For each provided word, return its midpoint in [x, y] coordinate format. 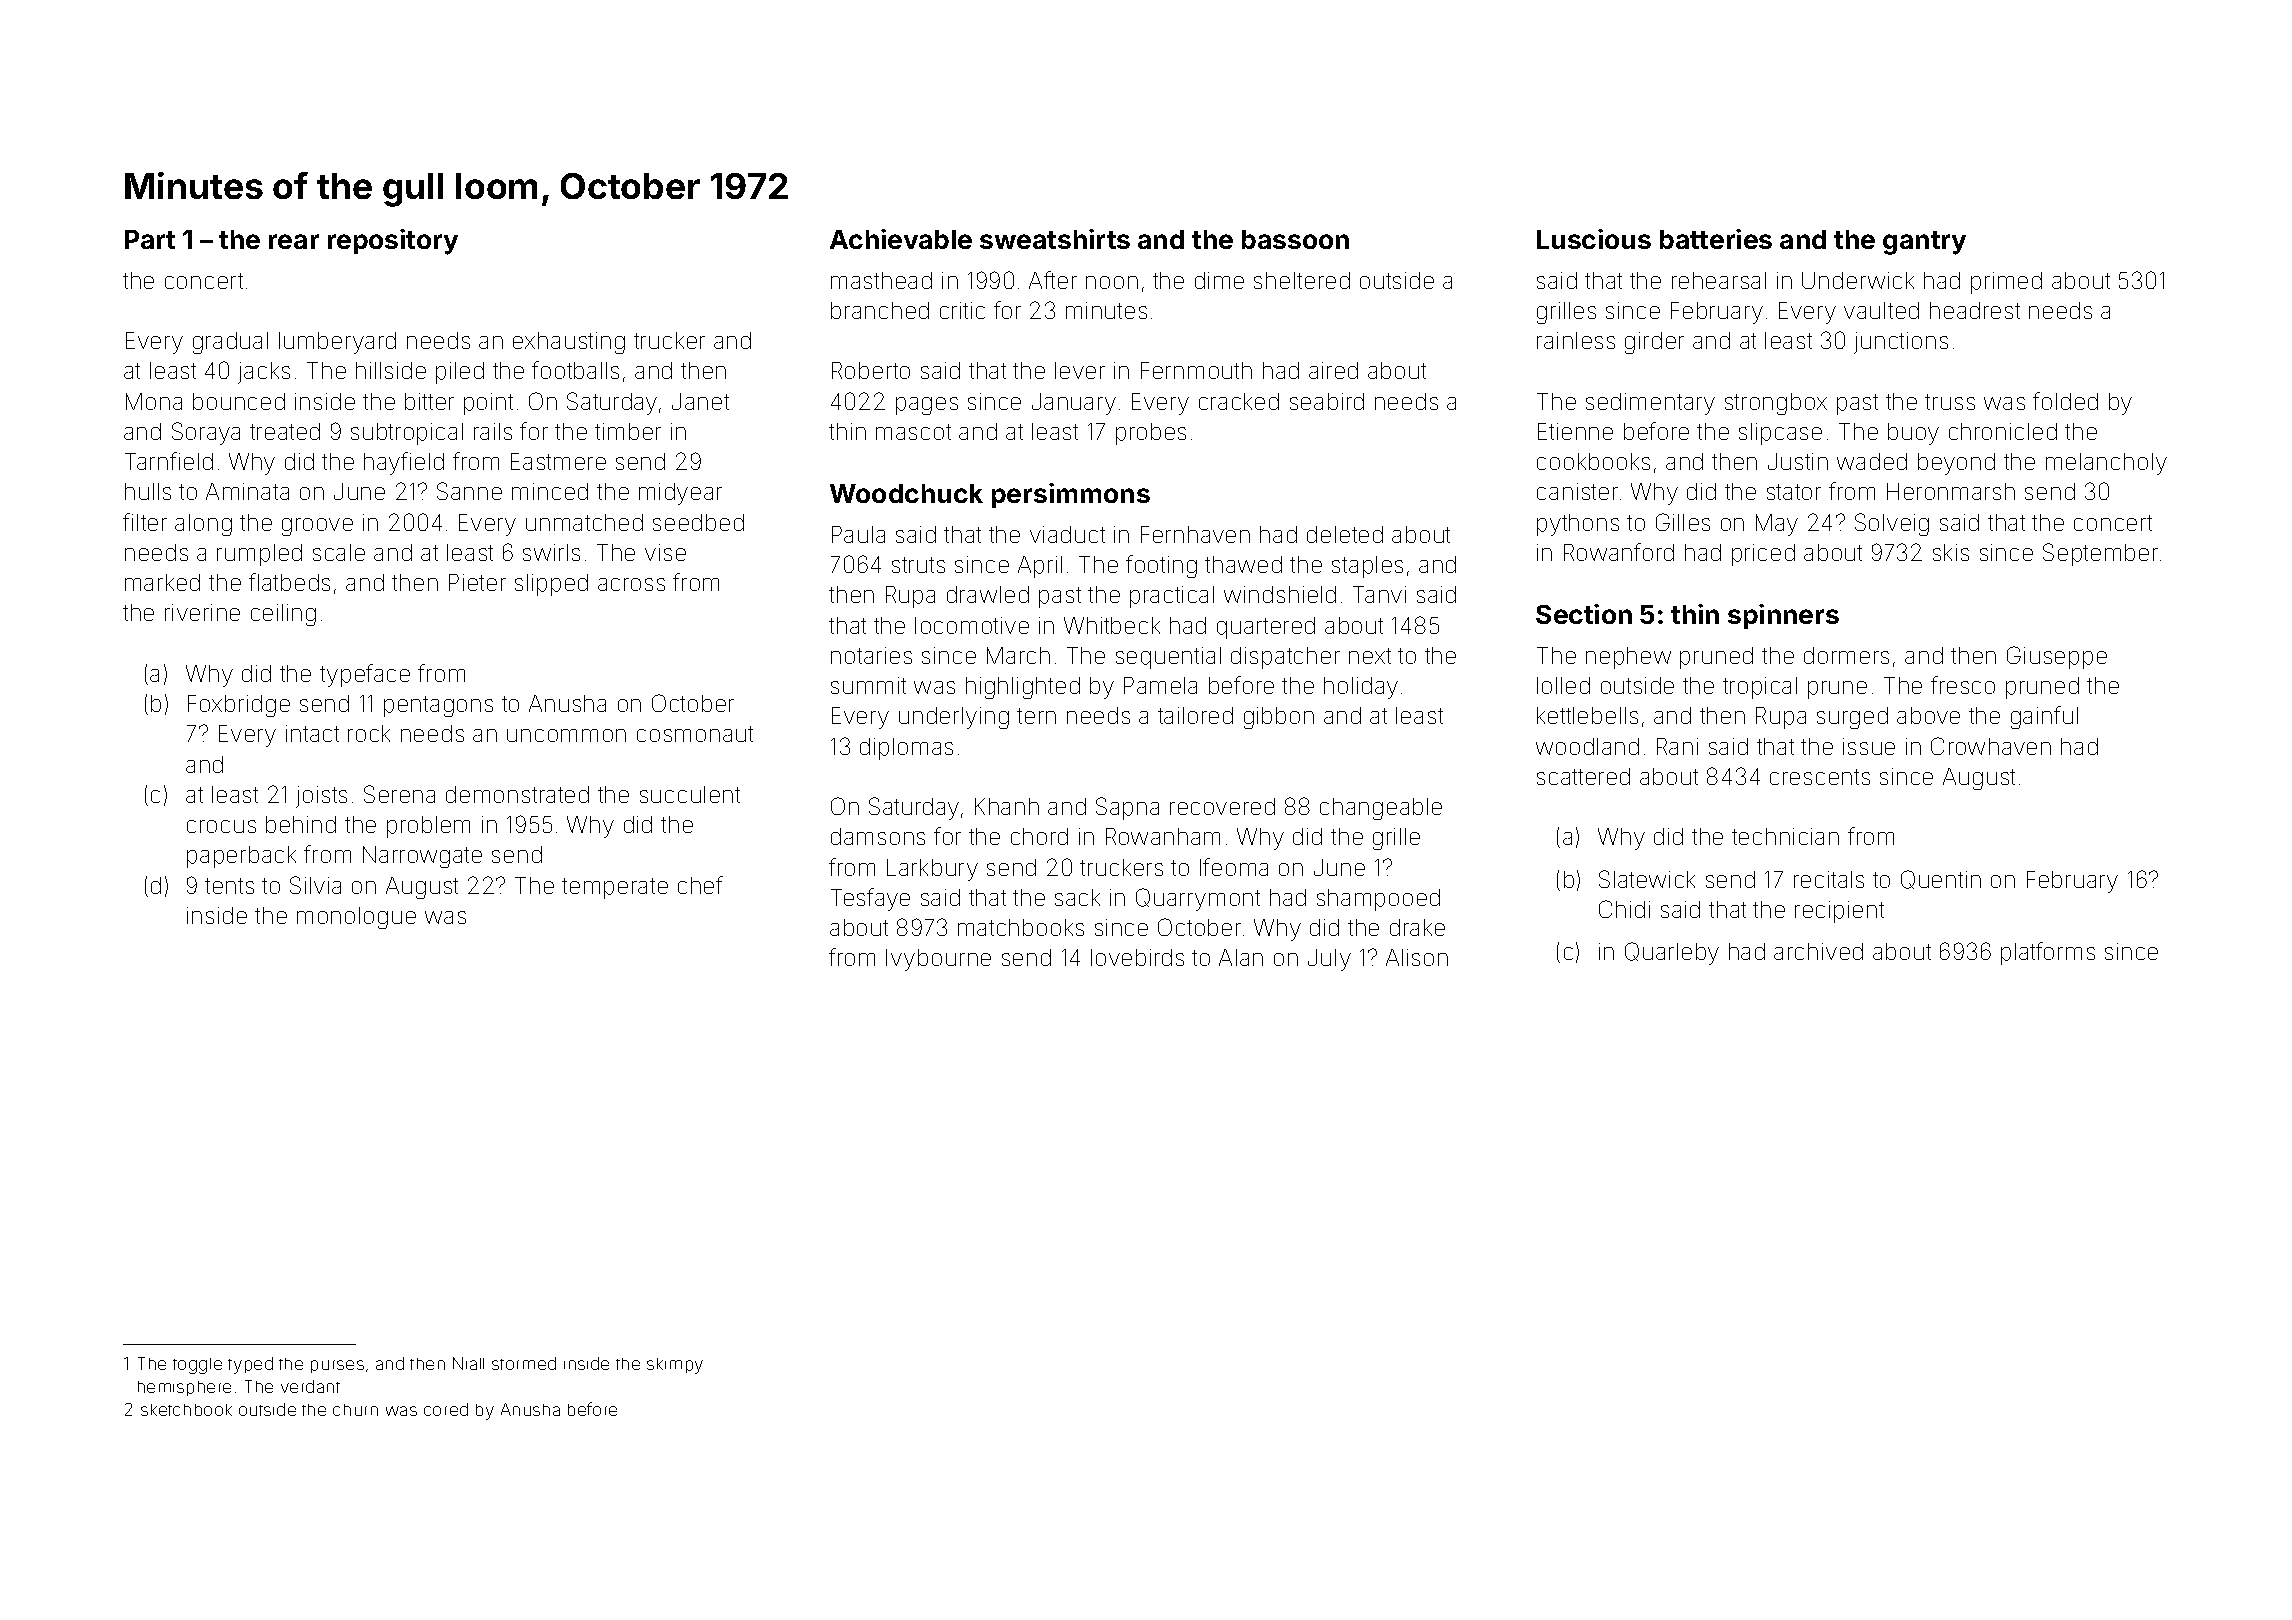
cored [446, 1409]
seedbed [698, 522]
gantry [1924, 243]
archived [1818, 951]
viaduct [1067, 534]
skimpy [675, 1366]
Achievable [901, 239]
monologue [356, 918]
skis [1951, 552]
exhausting [569, 343]
